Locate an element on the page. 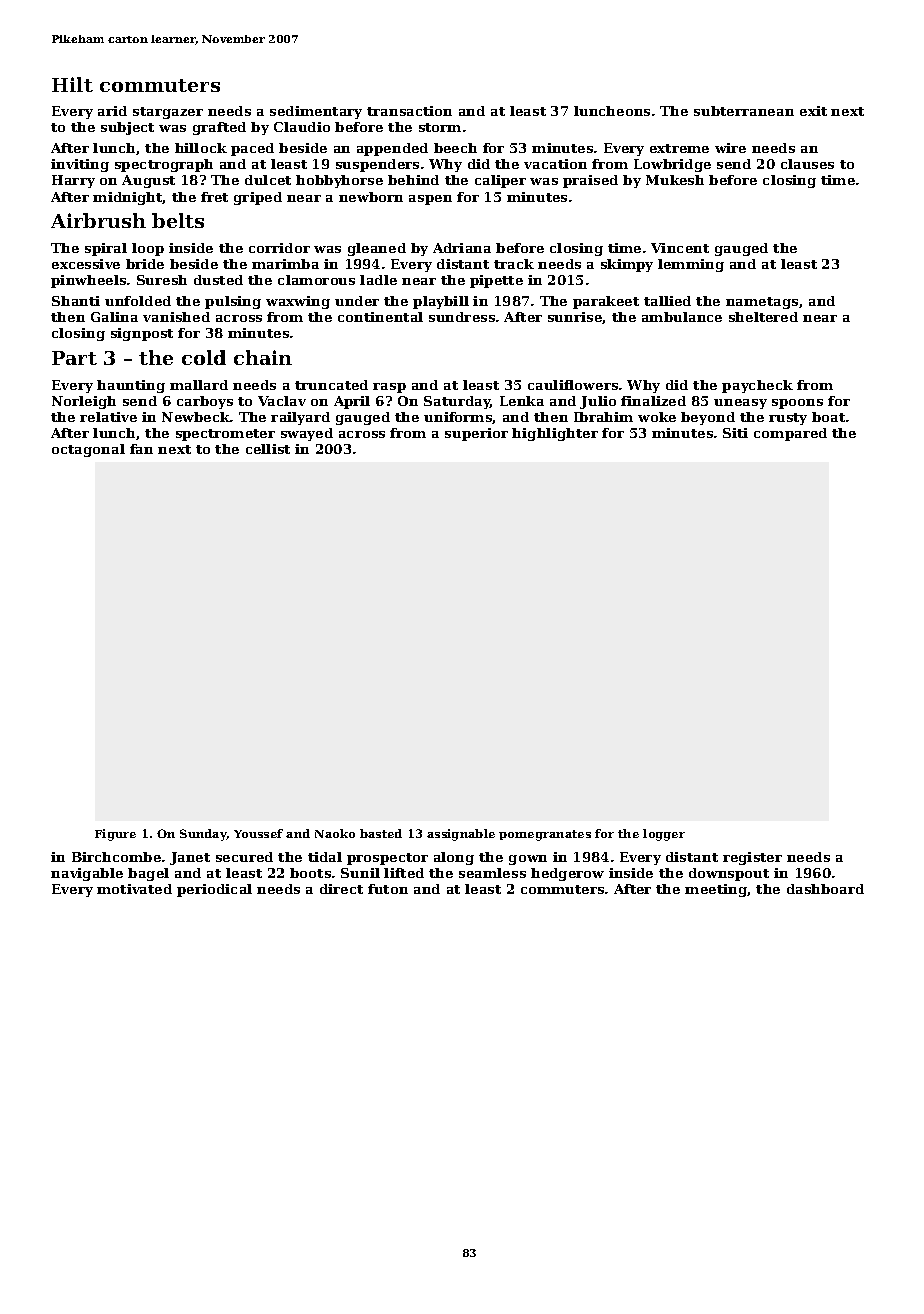 This document has height=1314, width=924. signpost is located at coordinates (142, 334).
